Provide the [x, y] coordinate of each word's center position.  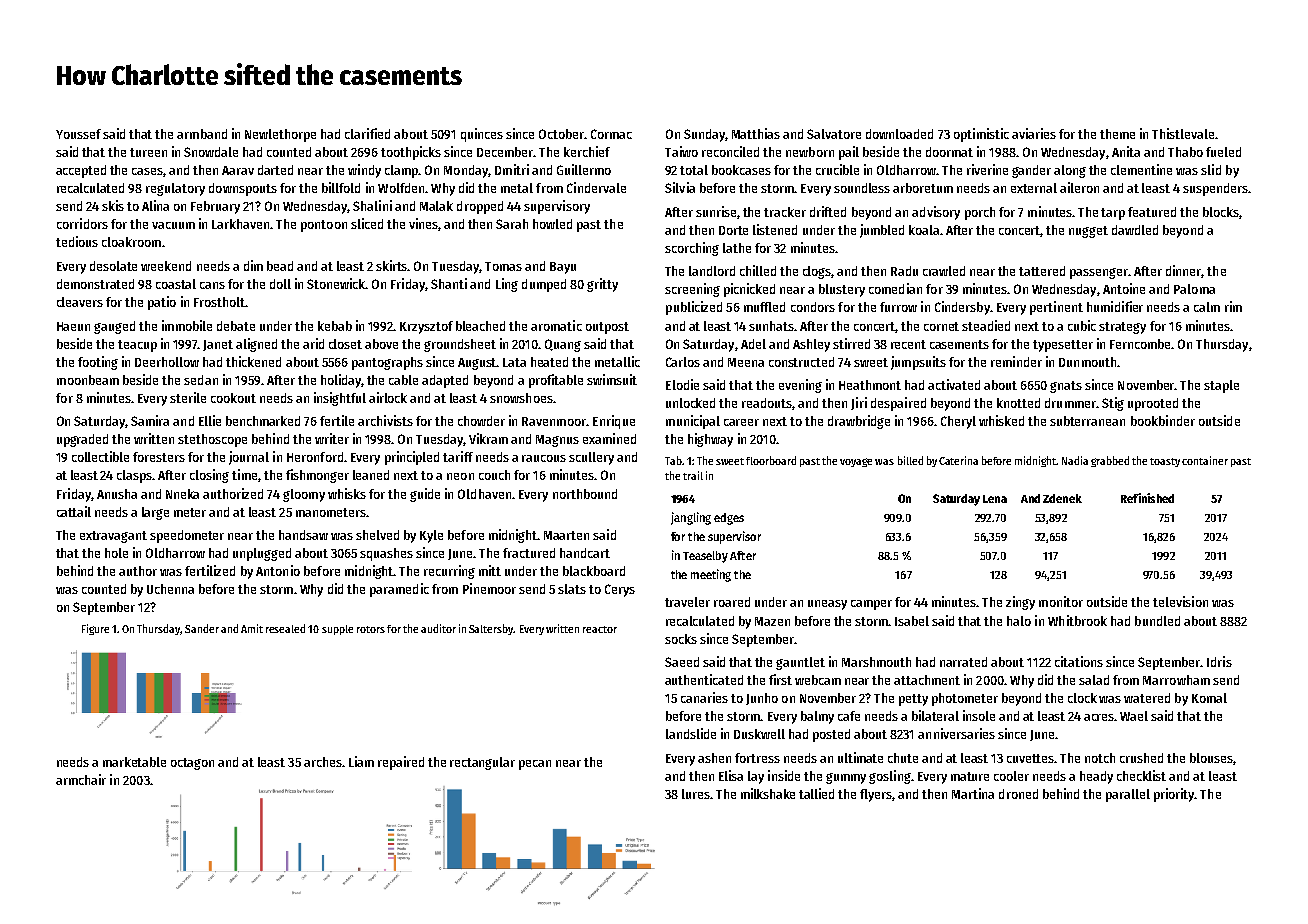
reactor [600, 629]
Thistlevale [1183, 133]
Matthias [756, 133]
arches [323, 762]
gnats [1066, 387]
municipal [693, 422]
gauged [114, 327]
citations [1079, 661]
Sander [202, 628]
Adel [753, 344]
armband [202, 134]
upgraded [82, 440]
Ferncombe [1141, 344]
